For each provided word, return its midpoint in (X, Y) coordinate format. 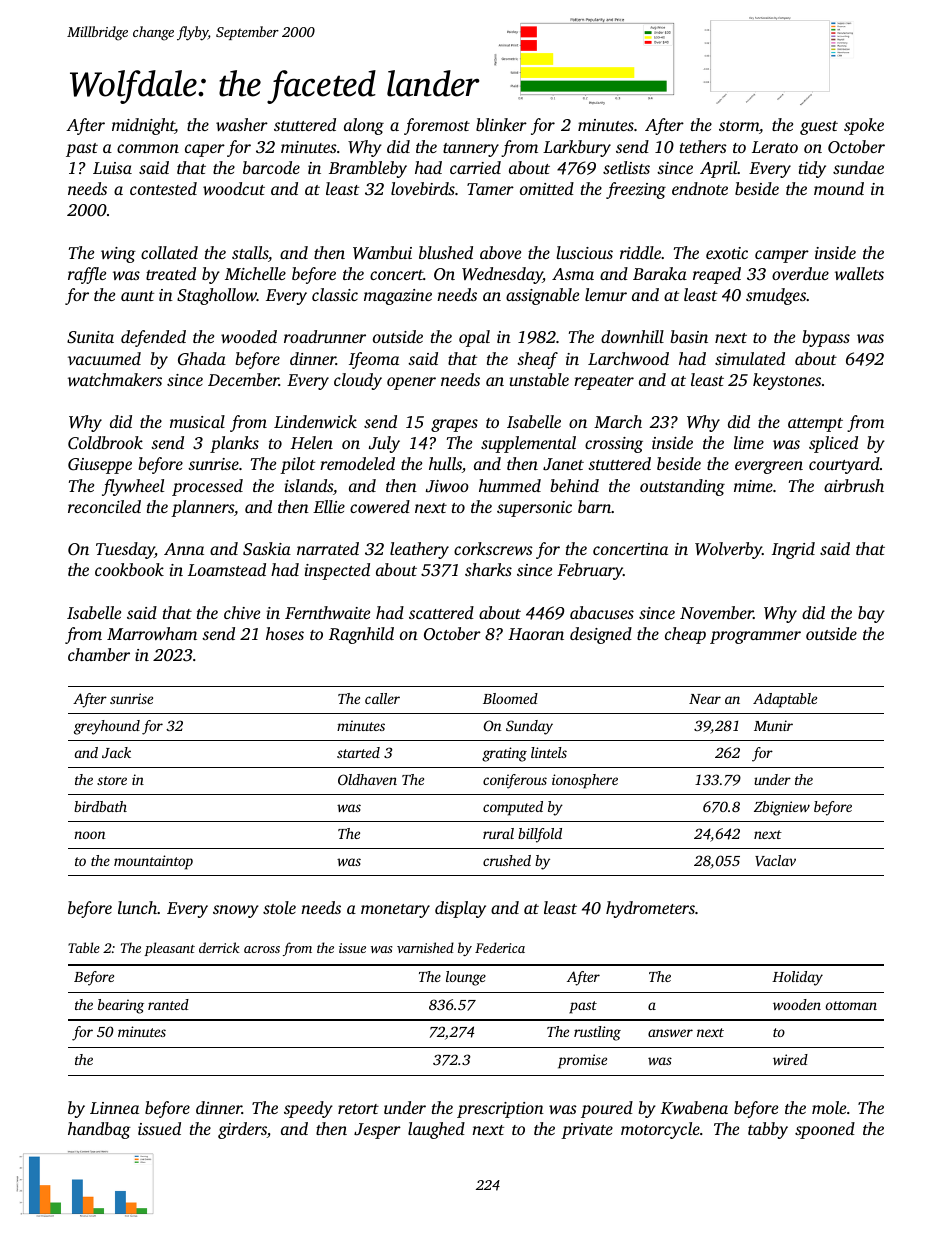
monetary (395, 911)
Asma (573, 274)
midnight (143, 126)
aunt (137, 296)
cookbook (129, 569)
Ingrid (793, 550)
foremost (437, 126)
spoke (864, 126)
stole (279, 907)
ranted (168, 1004)
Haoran (536, 634)
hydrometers (650, 909)
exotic (727, 253)
